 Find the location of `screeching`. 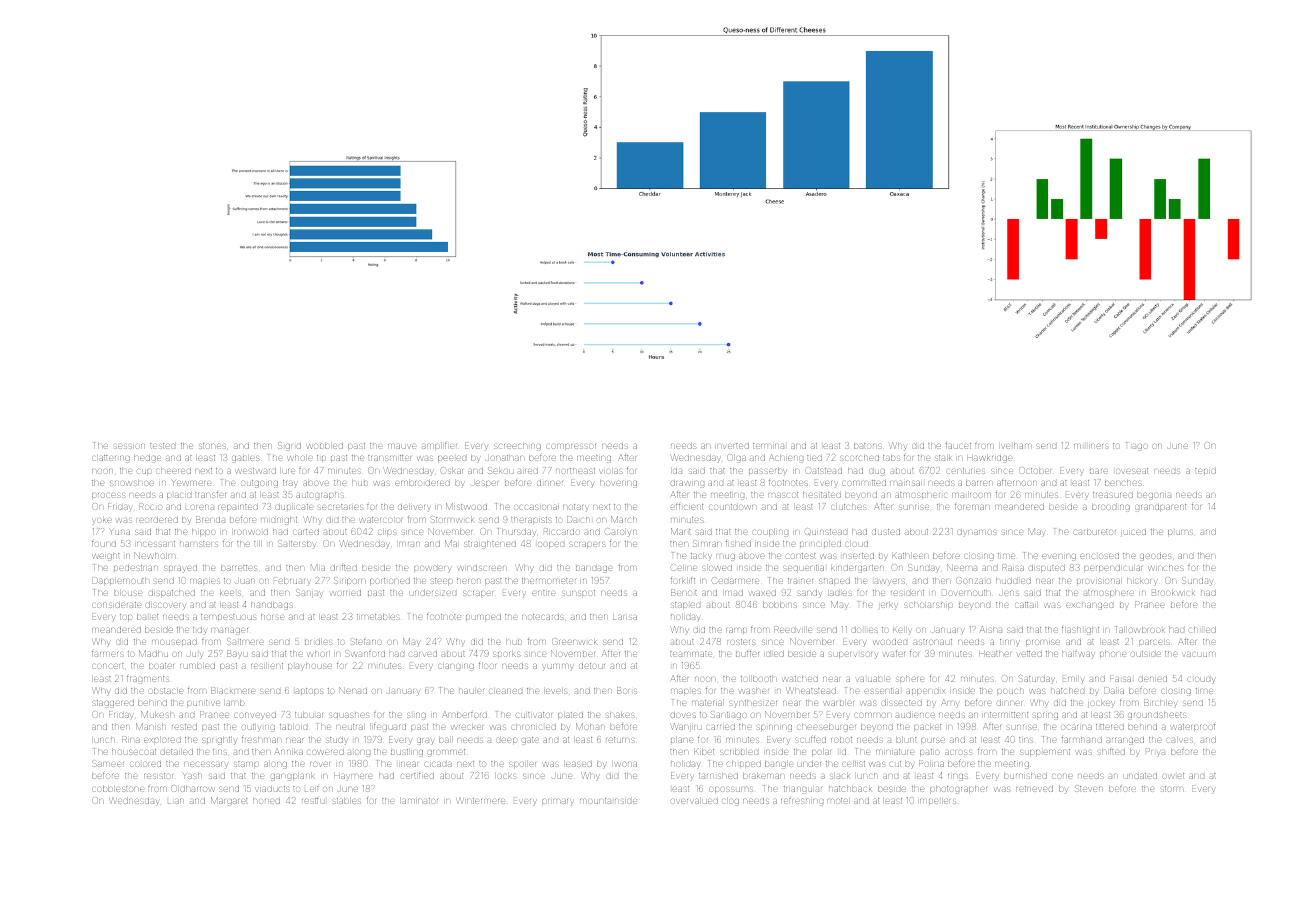

screeching is located at coordinates (517, 447).
